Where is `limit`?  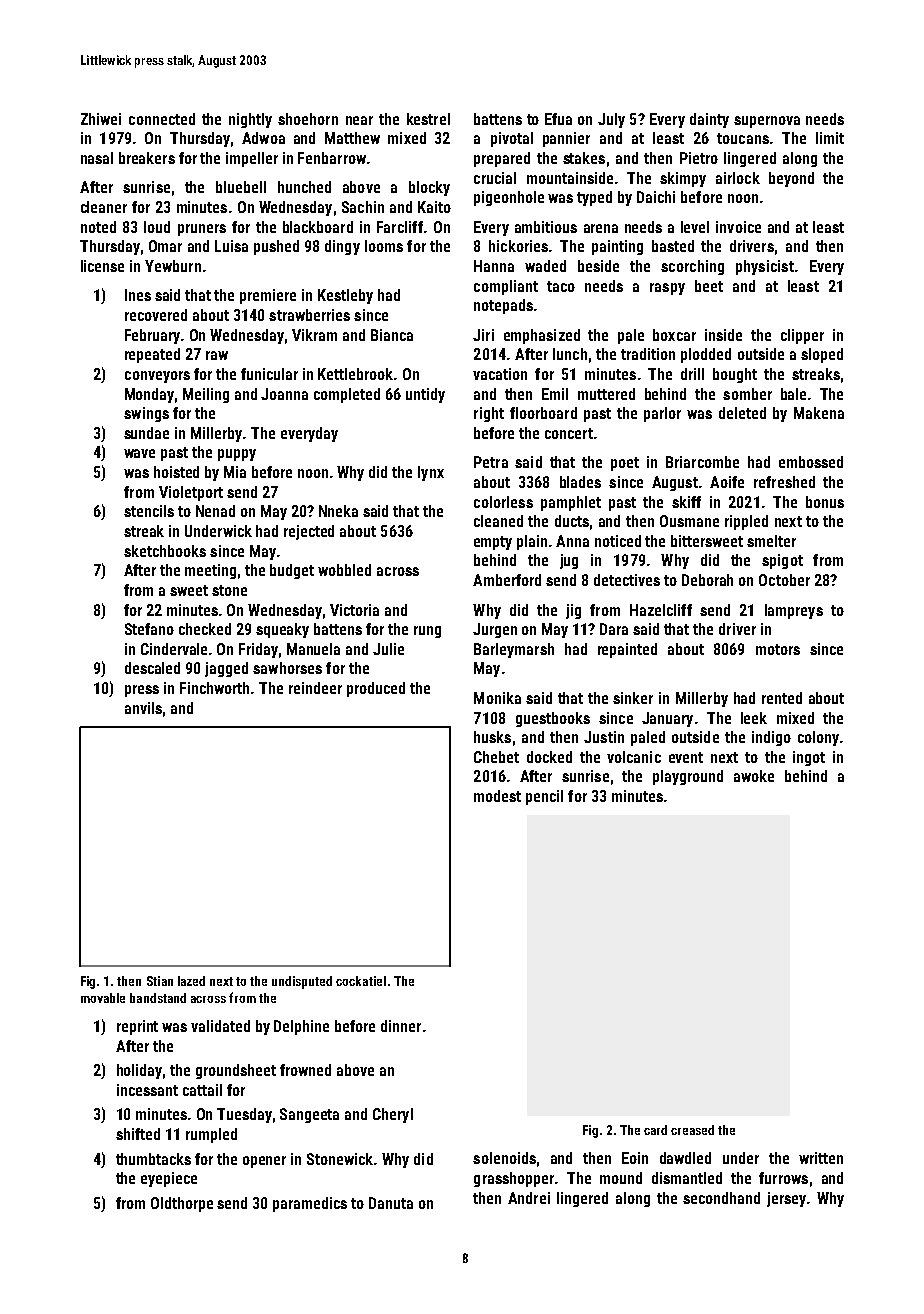
limit is located at coordinates (830, 138).
